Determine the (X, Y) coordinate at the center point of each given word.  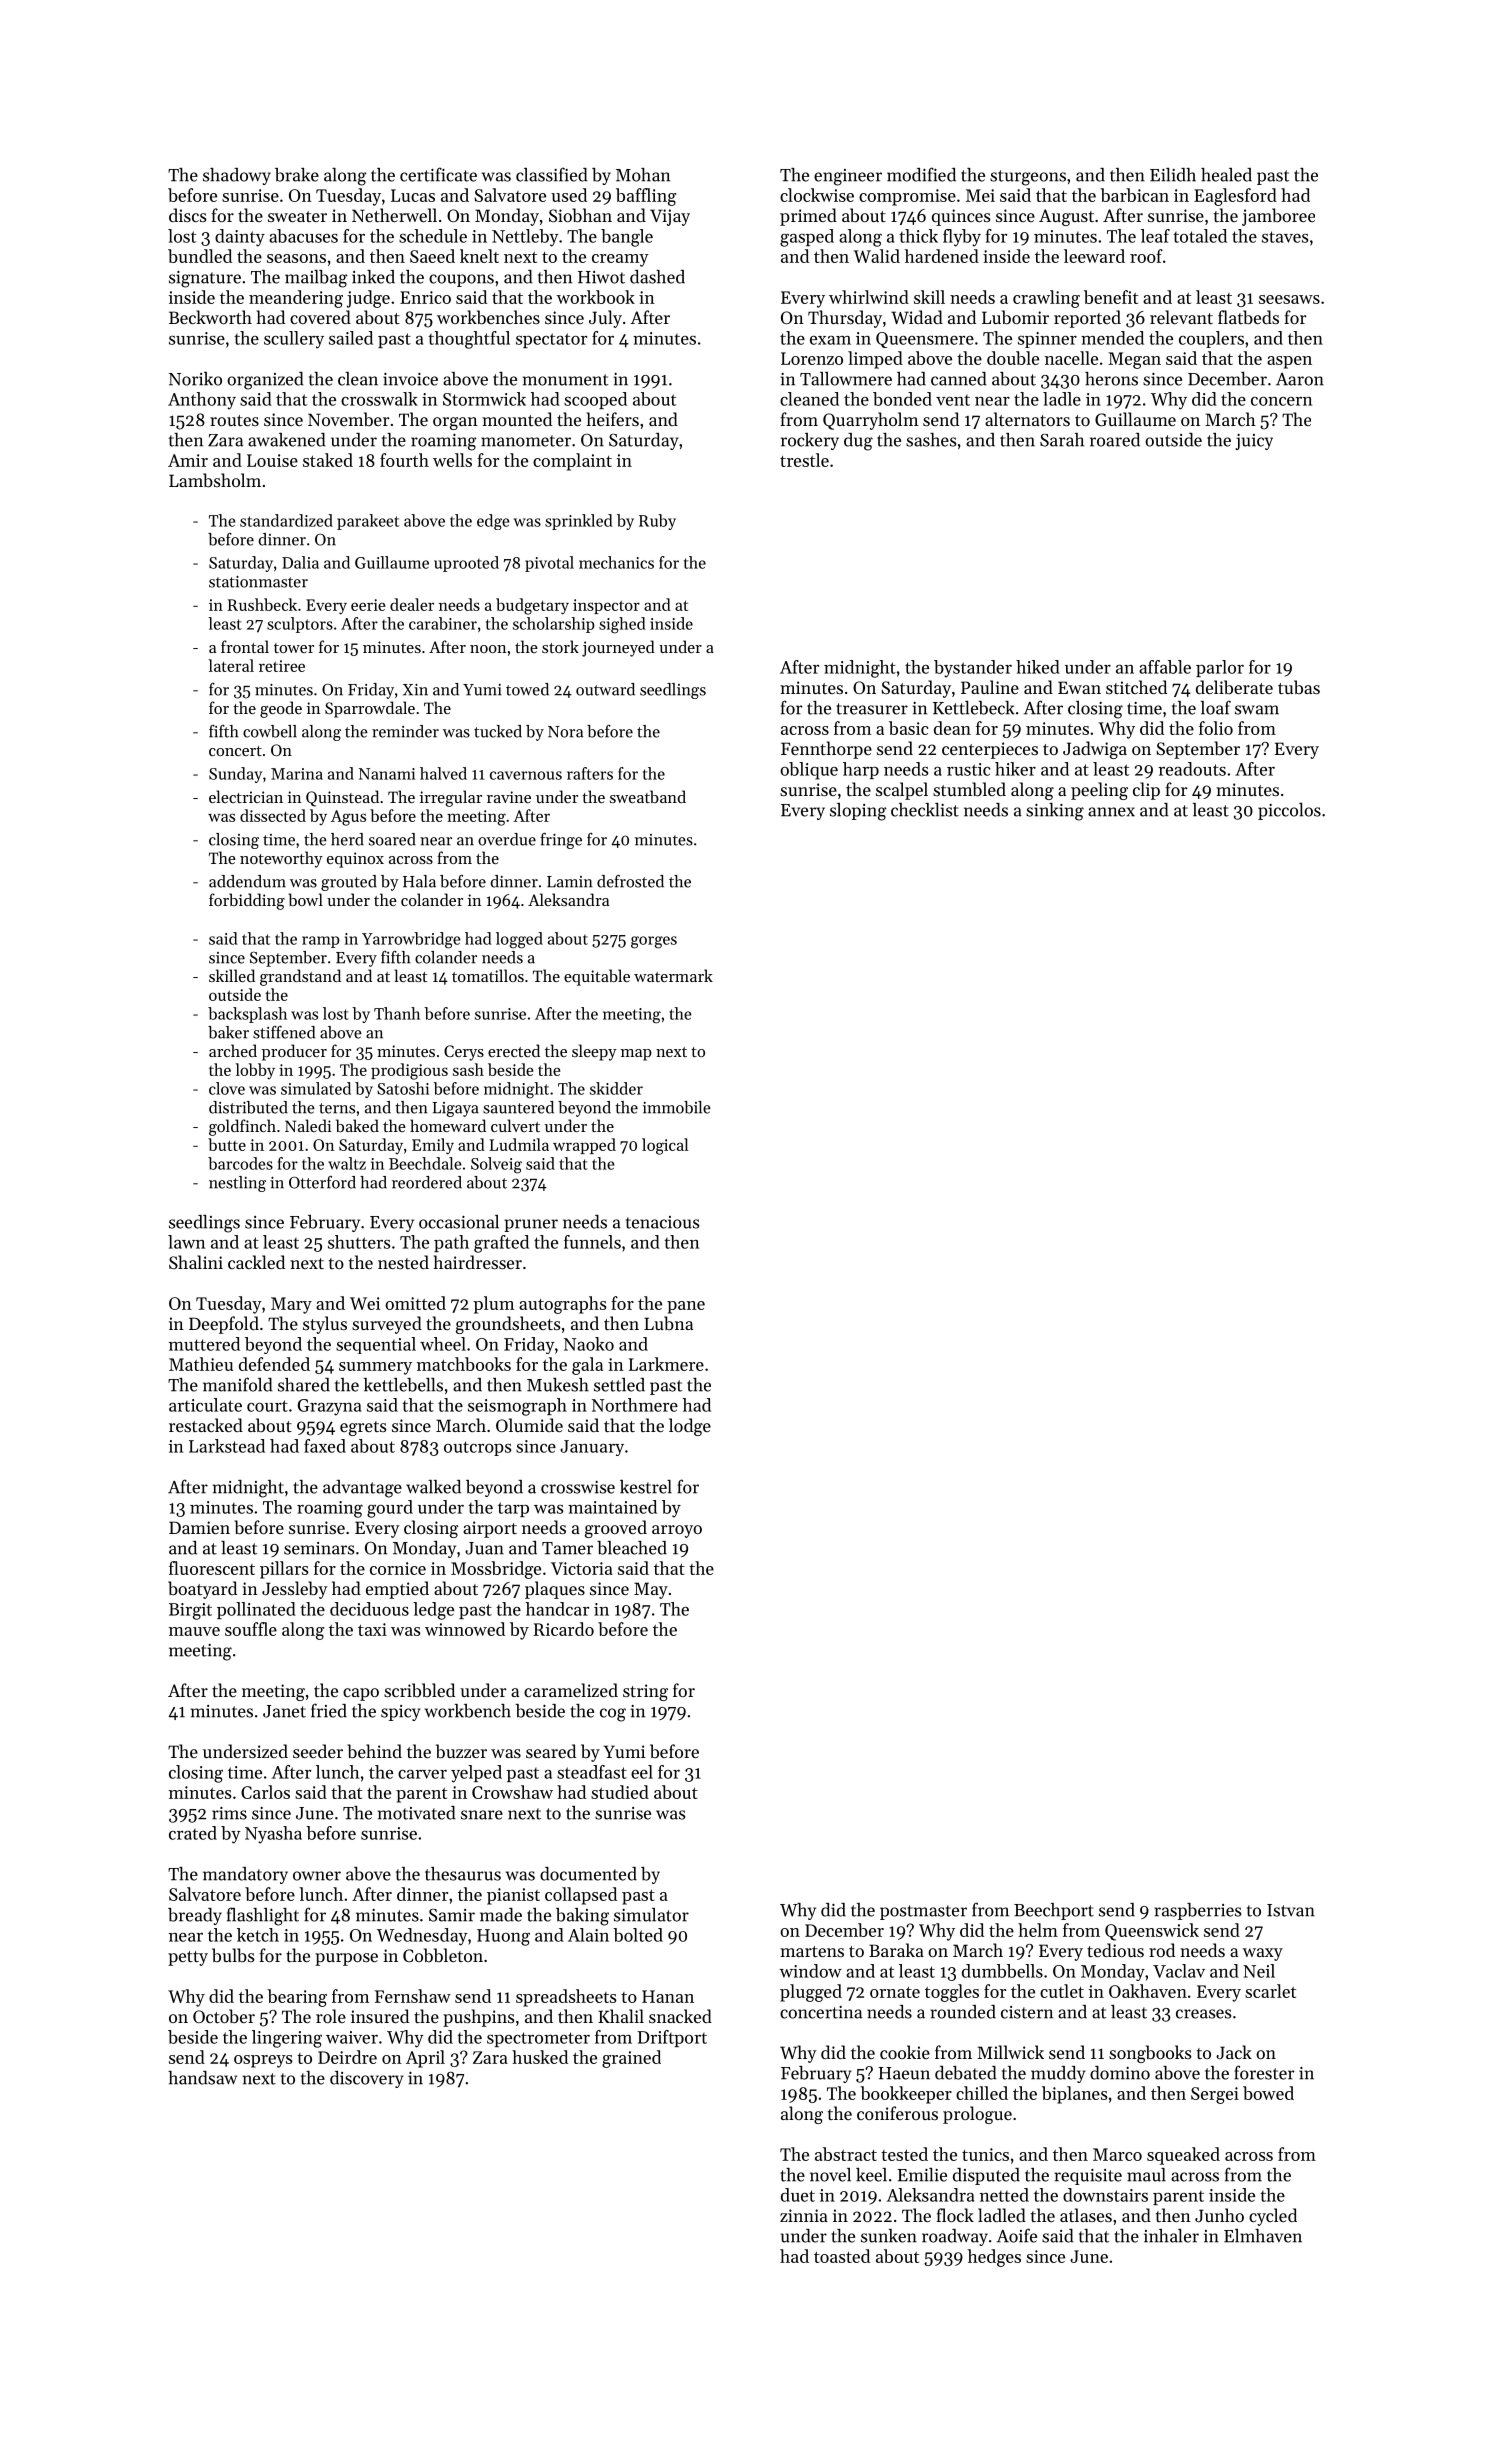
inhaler (1171, 2236)
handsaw (202, 2078)
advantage (362, 1489)
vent (953, 400)
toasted (842, 2256)
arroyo (677, 1531)
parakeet (368, 522)
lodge (690, 1427)
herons (1111, 379)
